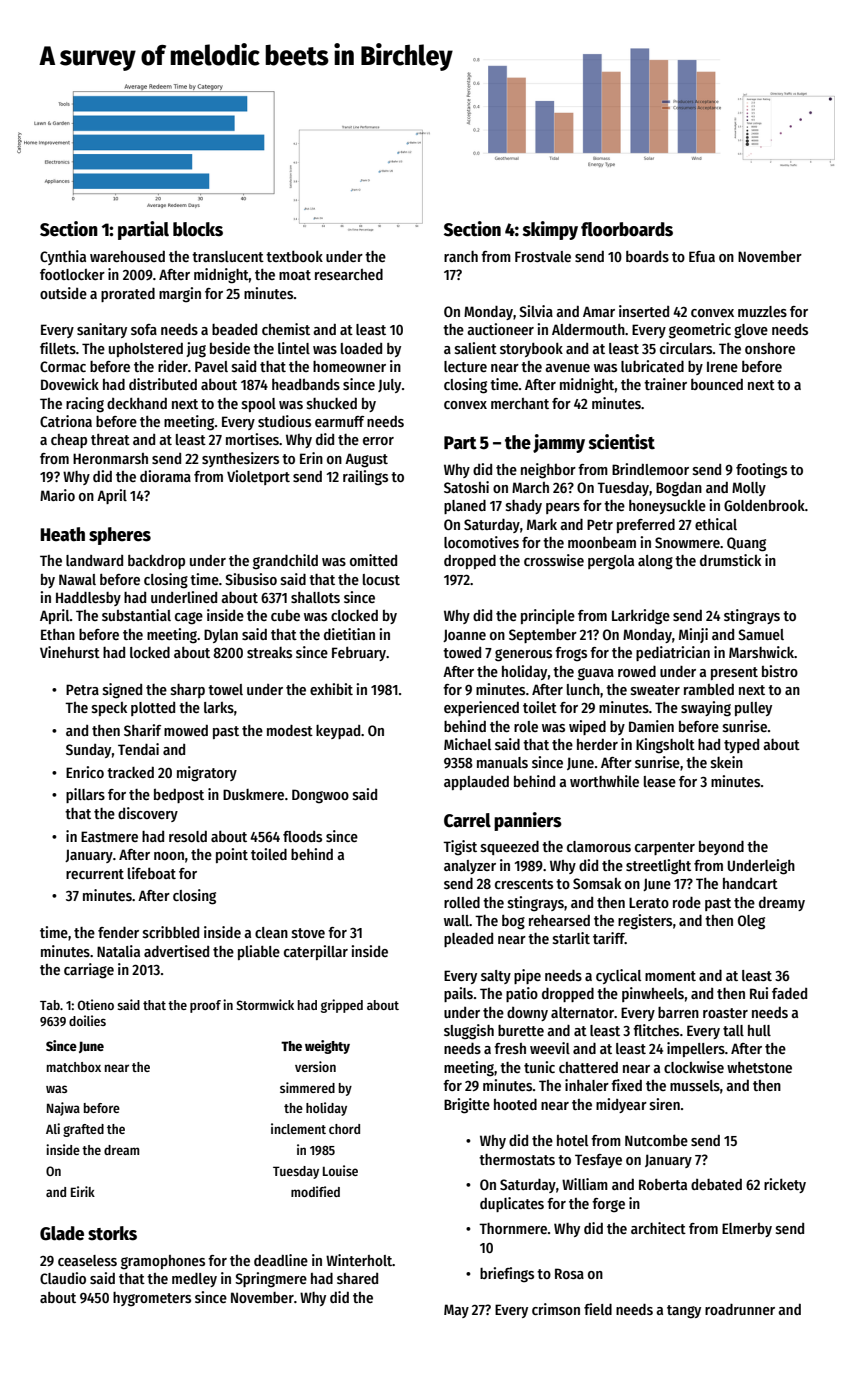 The height and width of the document is (1400, 849). Describe the element at coordinates (749, 489) in the document. I see `Molly` at that location.
